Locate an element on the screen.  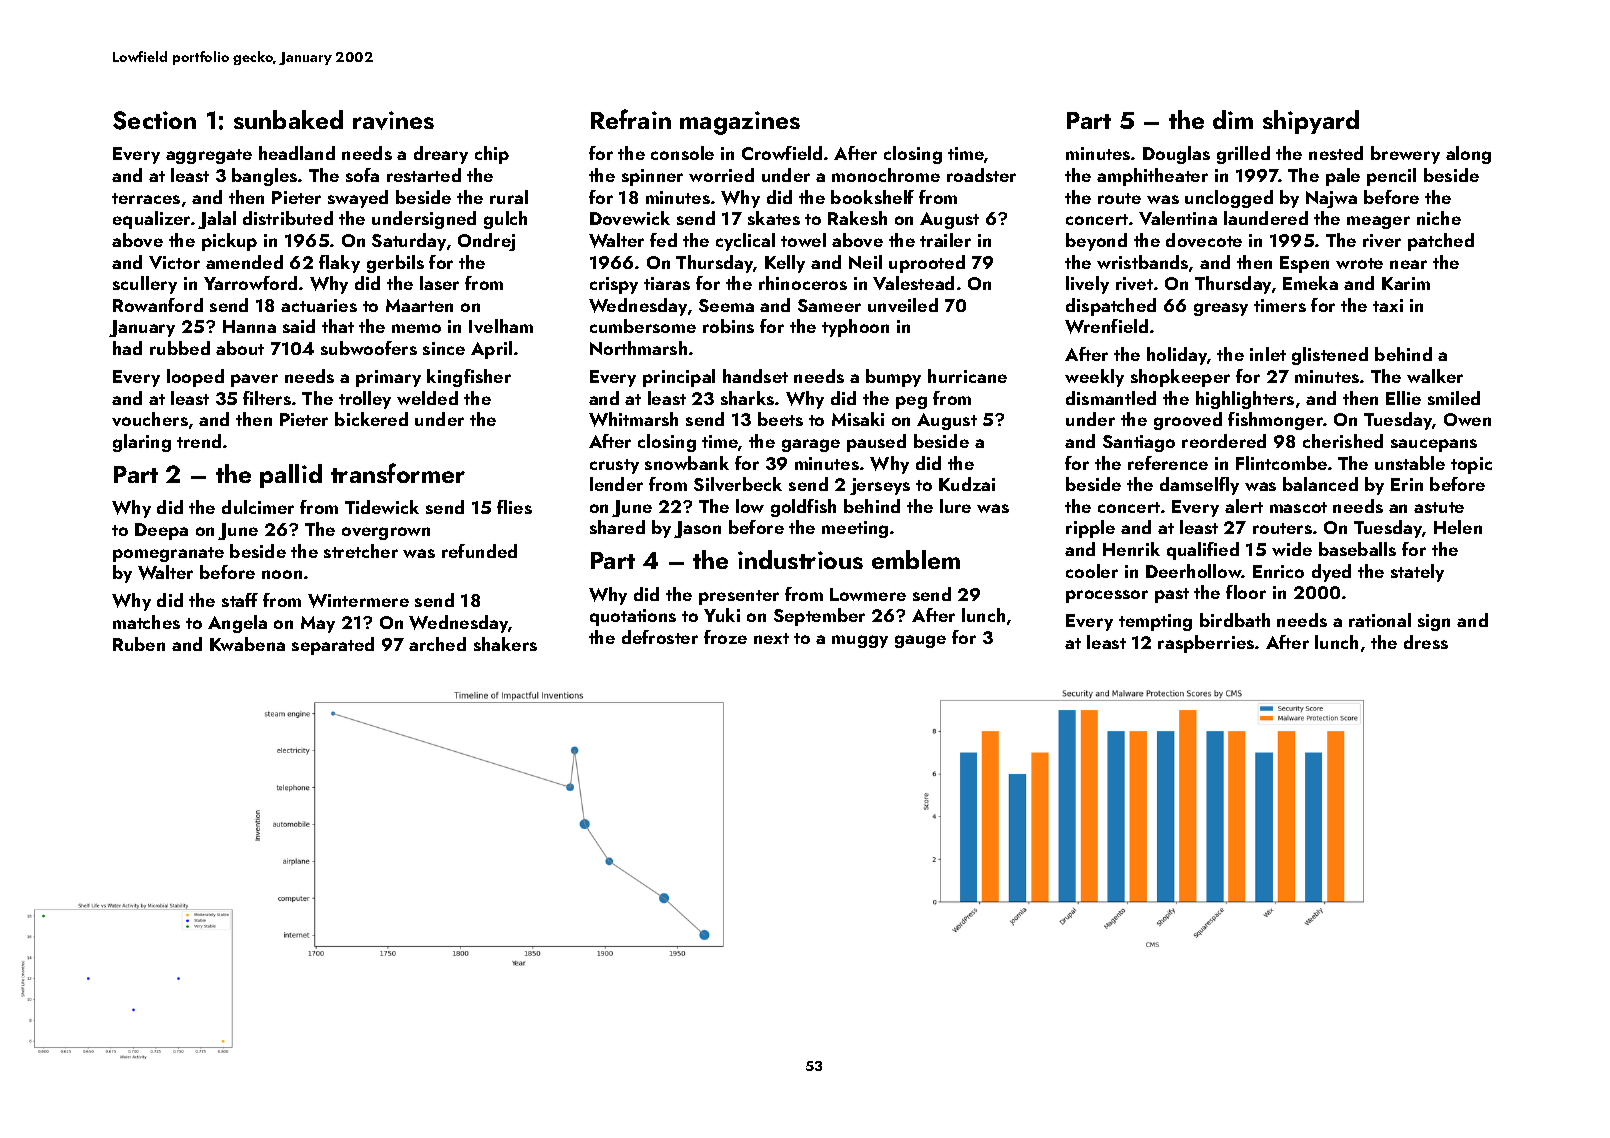
taxi is located at coordinates (1388, 305).
